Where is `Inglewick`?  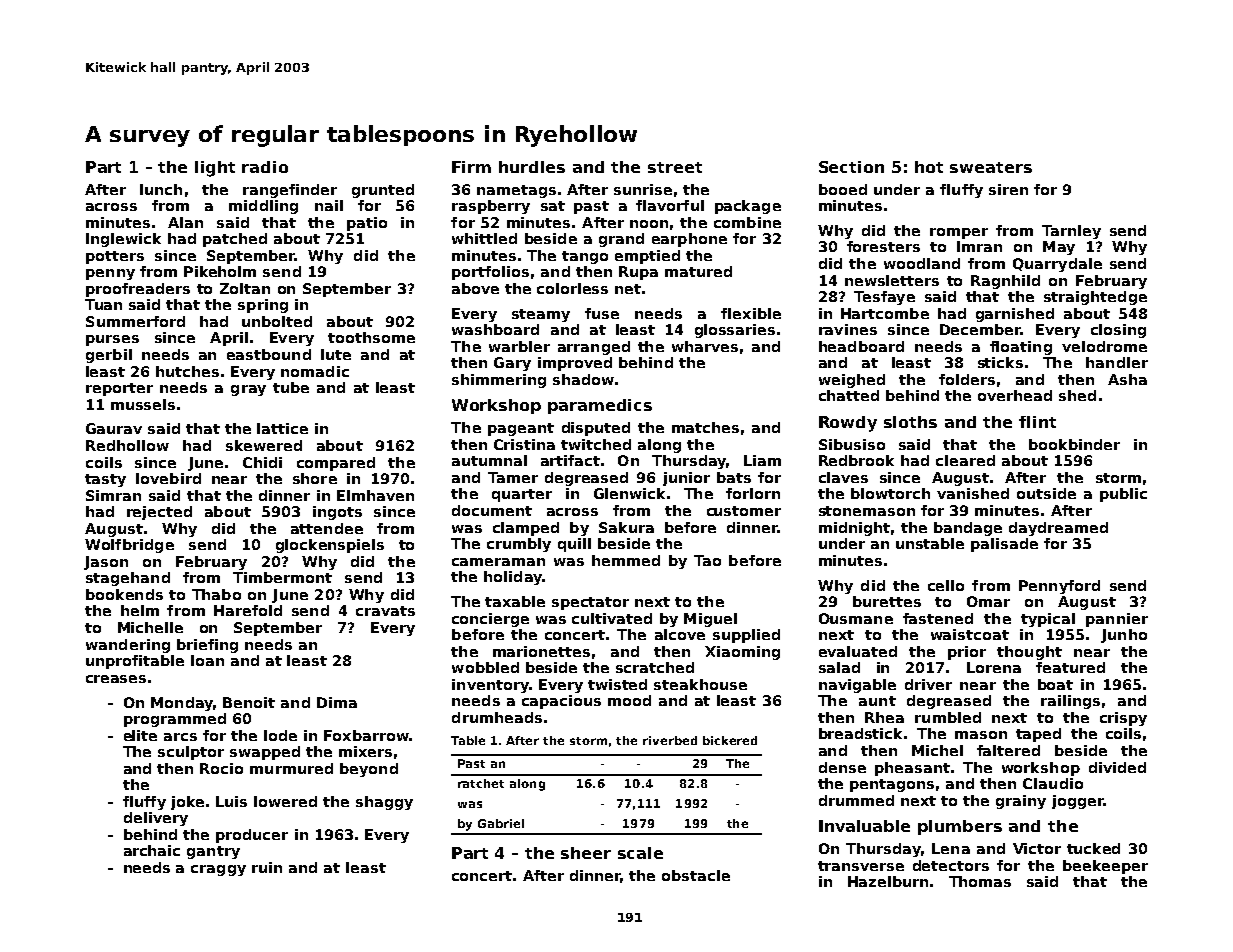 Inglewick is located at coordinates (123, 240).
